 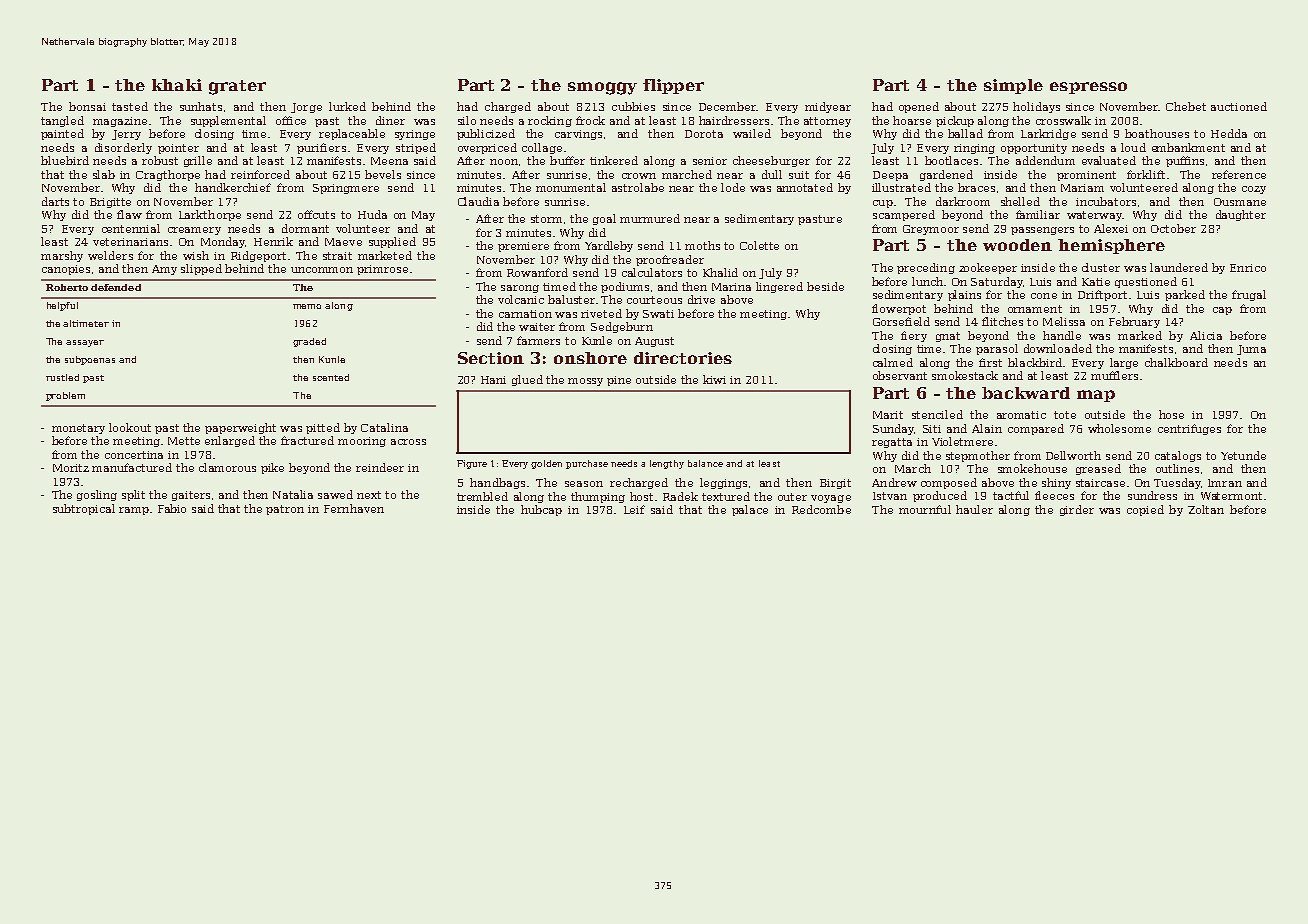 What do you see at coordinates (90, 360) in the document?
I see `subpoenas` at bounding box center [90, 360].
